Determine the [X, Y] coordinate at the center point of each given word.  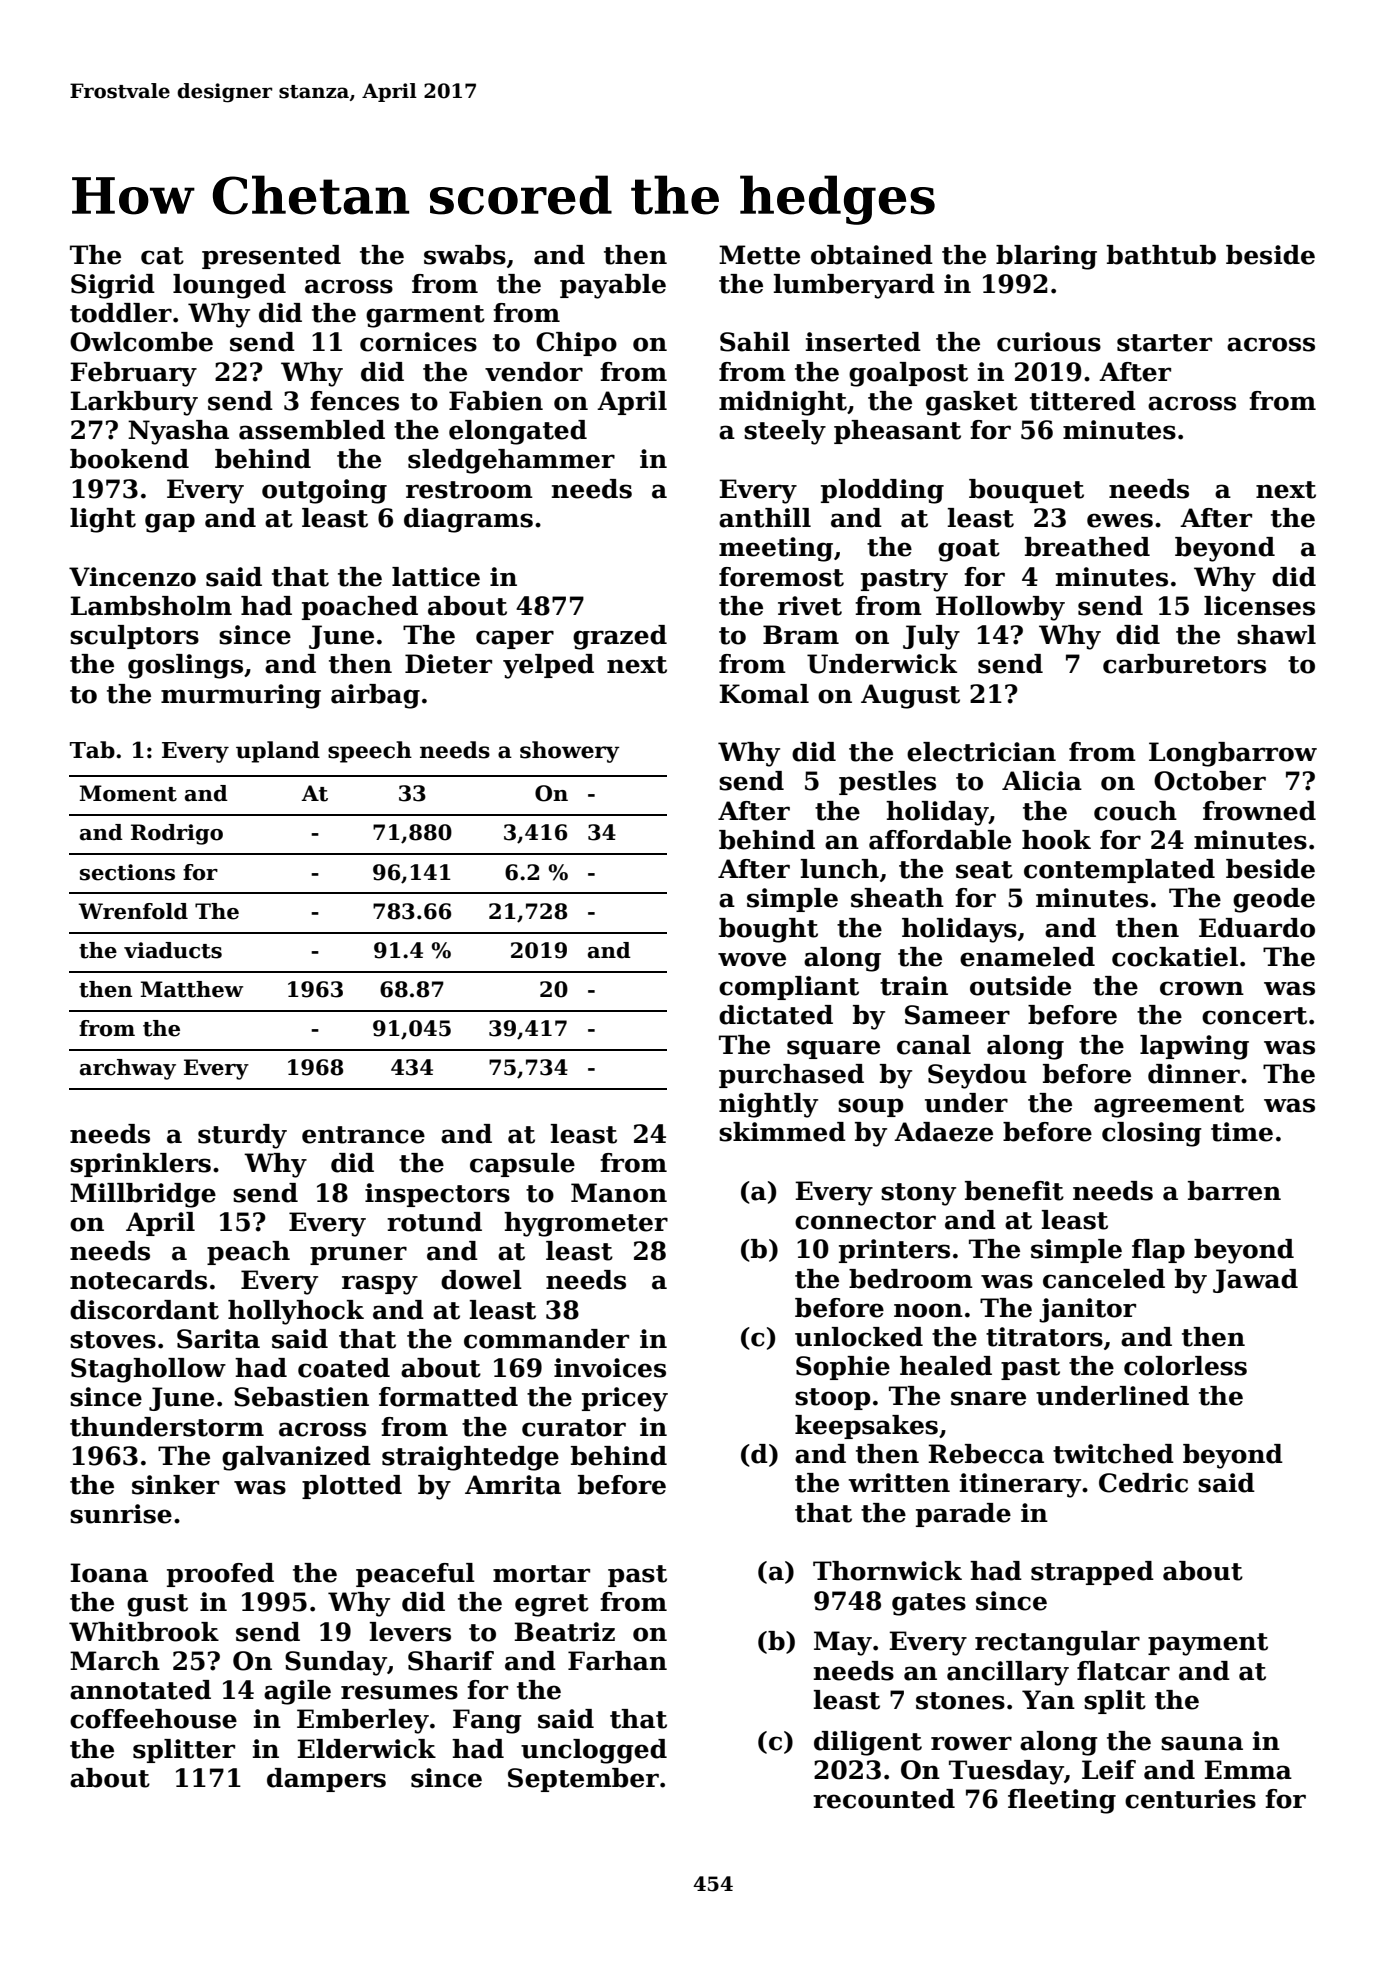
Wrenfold [133, 911]
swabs [465, 255]
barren [1234, 1191]
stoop [832, 1399]
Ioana [109, 1573]
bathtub [1161, 255]
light [103, 520]
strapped [1092, 1573]
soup [870, 1107]
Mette [759, 255]
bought [768, 930]
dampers [326, 1780]
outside [1020, 986]
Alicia [1042, 781]
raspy [380, 1285]
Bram [801, 635]
